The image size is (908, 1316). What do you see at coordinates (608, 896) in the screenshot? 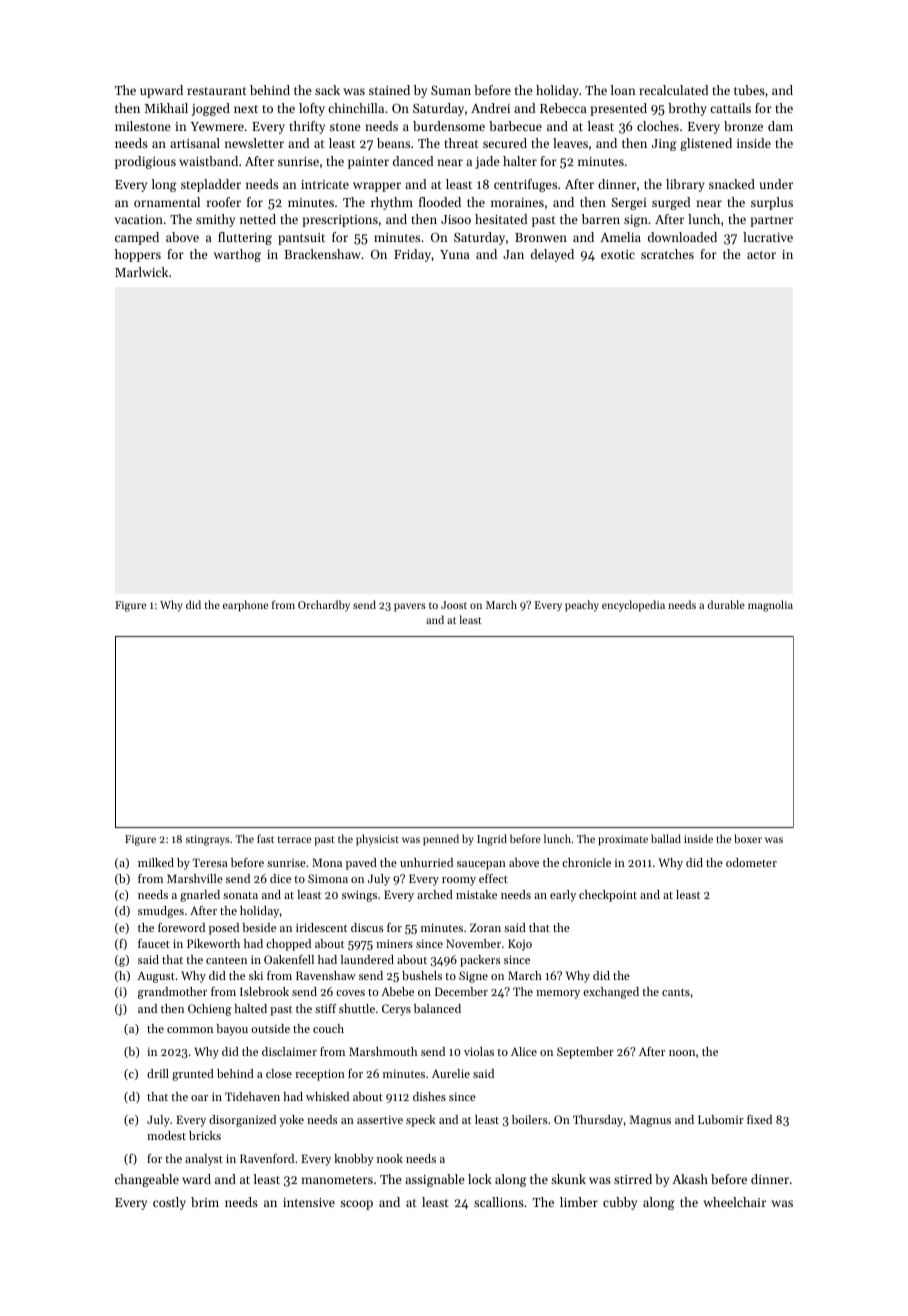
I see `checkpoint` at bounding box center [608, 896].
